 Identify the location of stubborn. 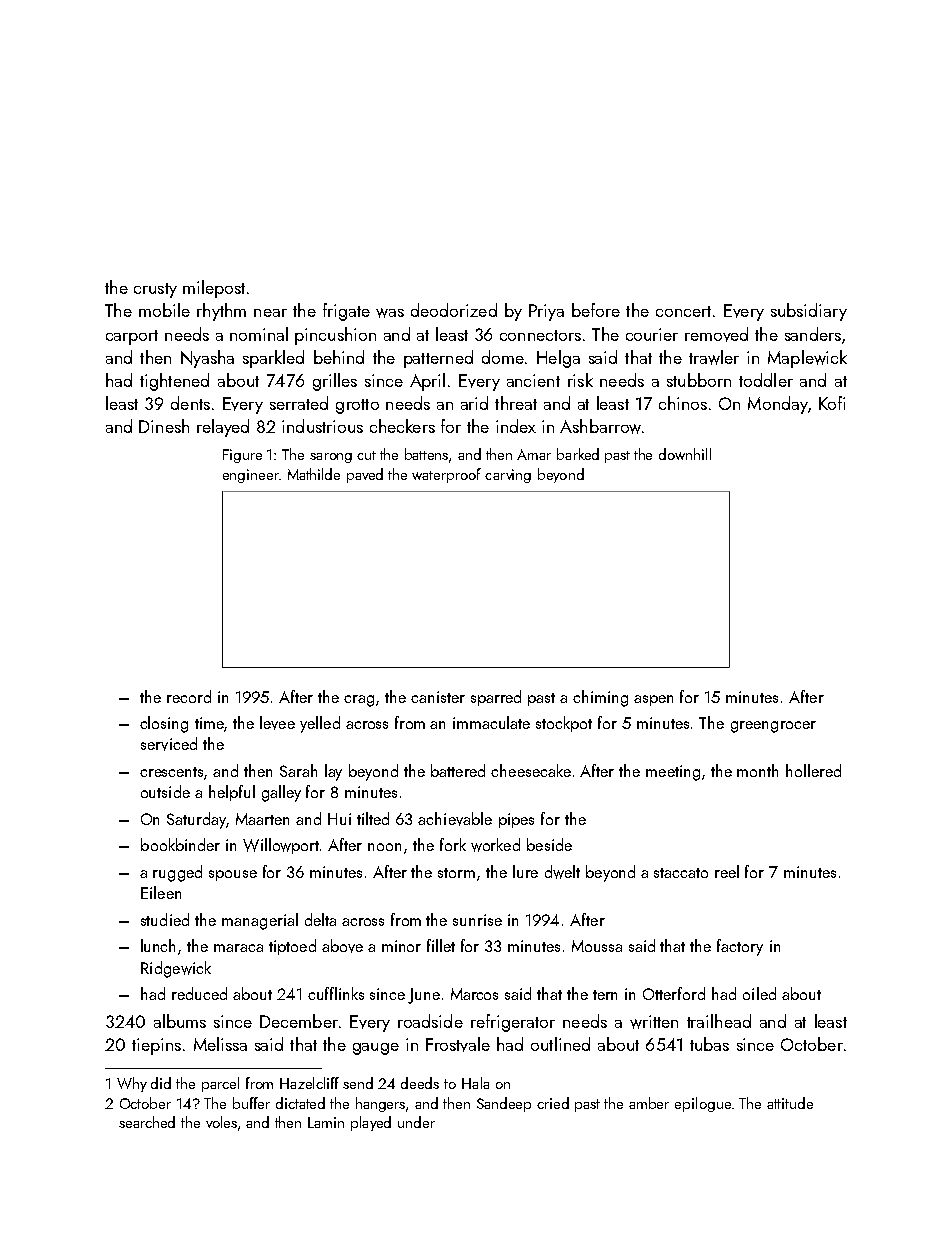
(699, 380).
